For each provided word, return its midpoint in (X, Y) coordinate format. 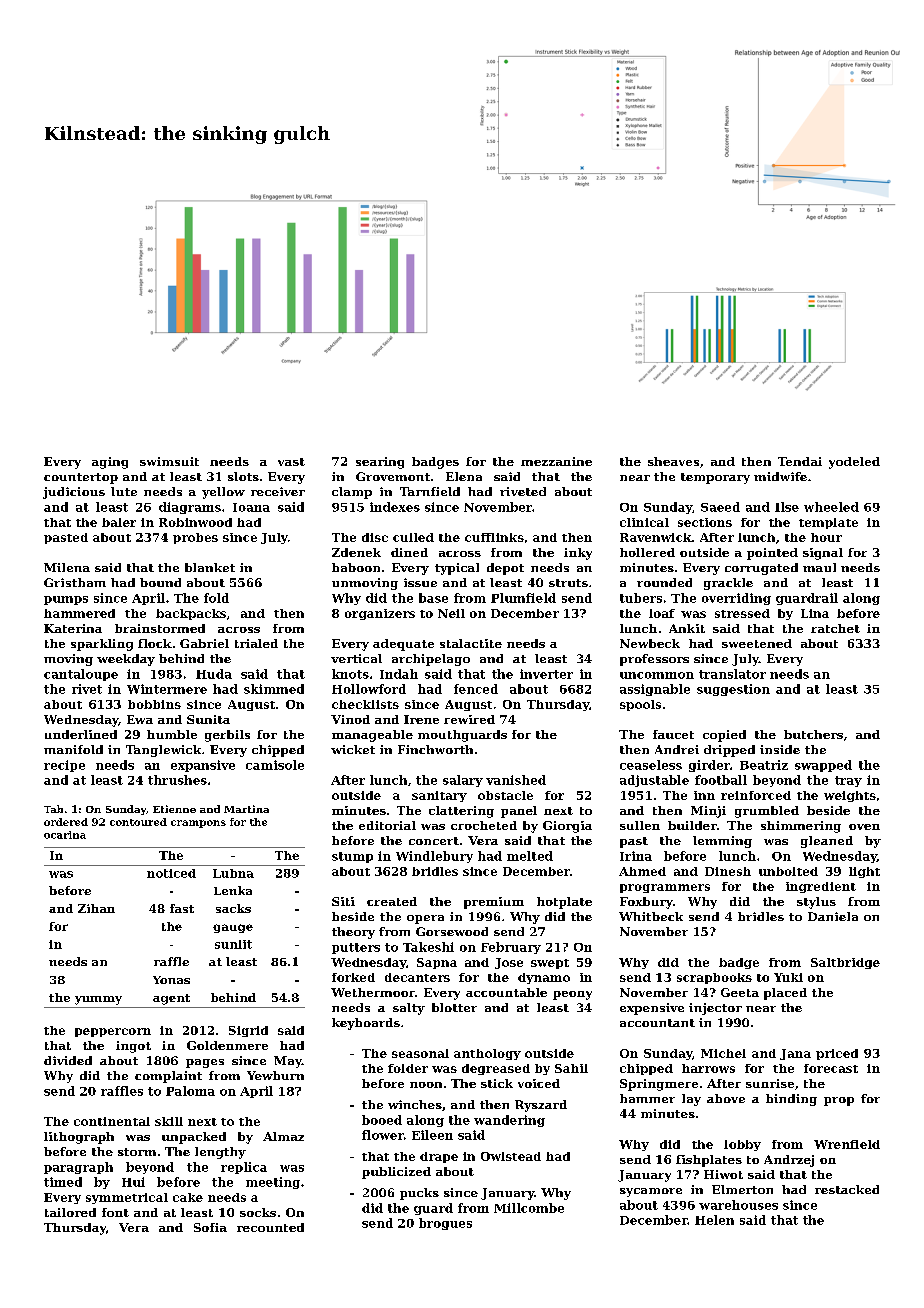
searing (380, 463)
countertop (81, 478)
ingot (133, 1047)
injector (715, 1009)
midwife (780, 476)
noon (426, 1085)
